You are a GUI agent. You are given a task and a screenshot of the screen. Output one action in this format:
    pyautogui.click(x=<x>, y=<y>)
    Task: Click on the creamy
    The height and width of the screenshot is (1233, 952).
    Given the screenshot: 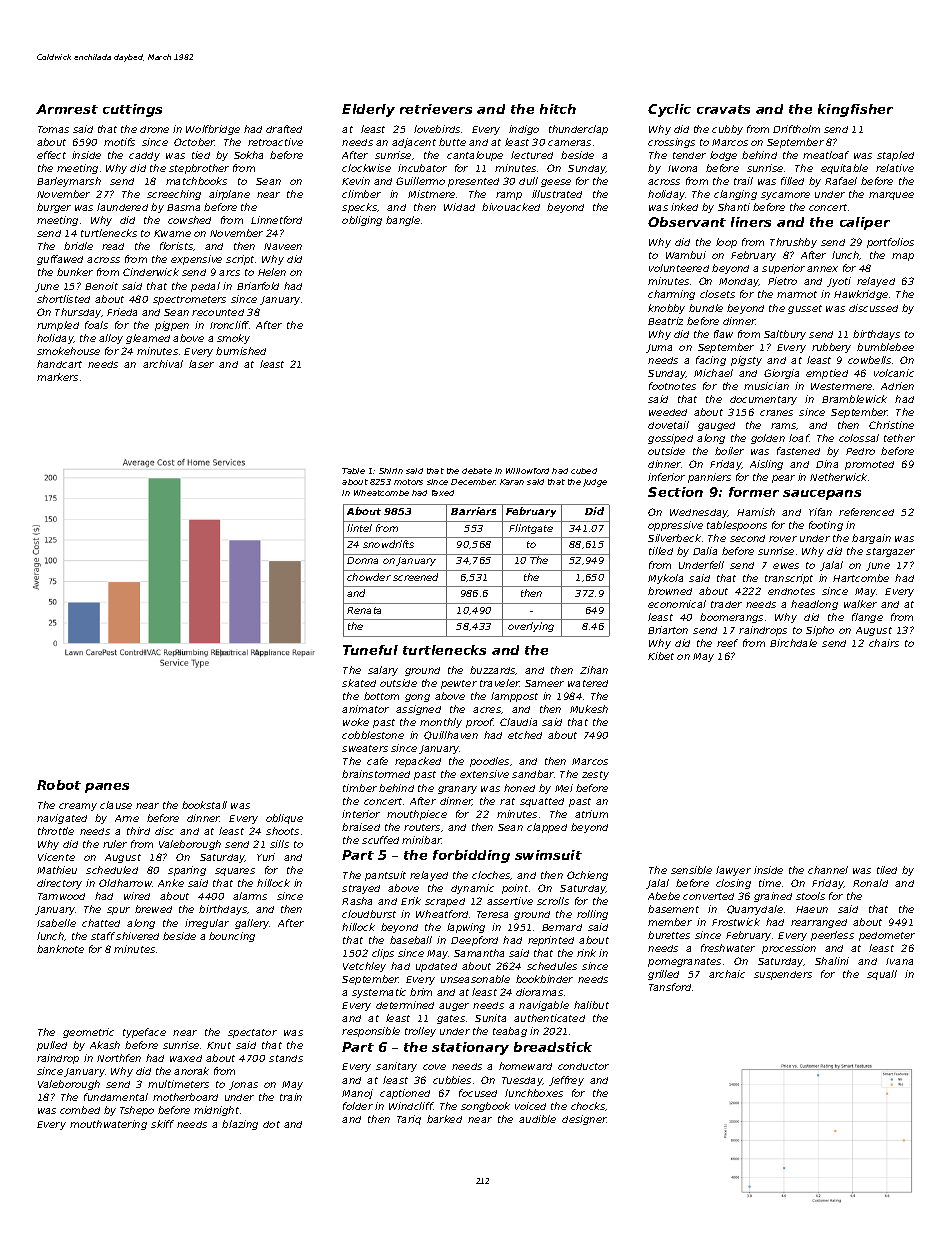 What is the action you would take?
    pyautogui.click(x=78, y=807)
